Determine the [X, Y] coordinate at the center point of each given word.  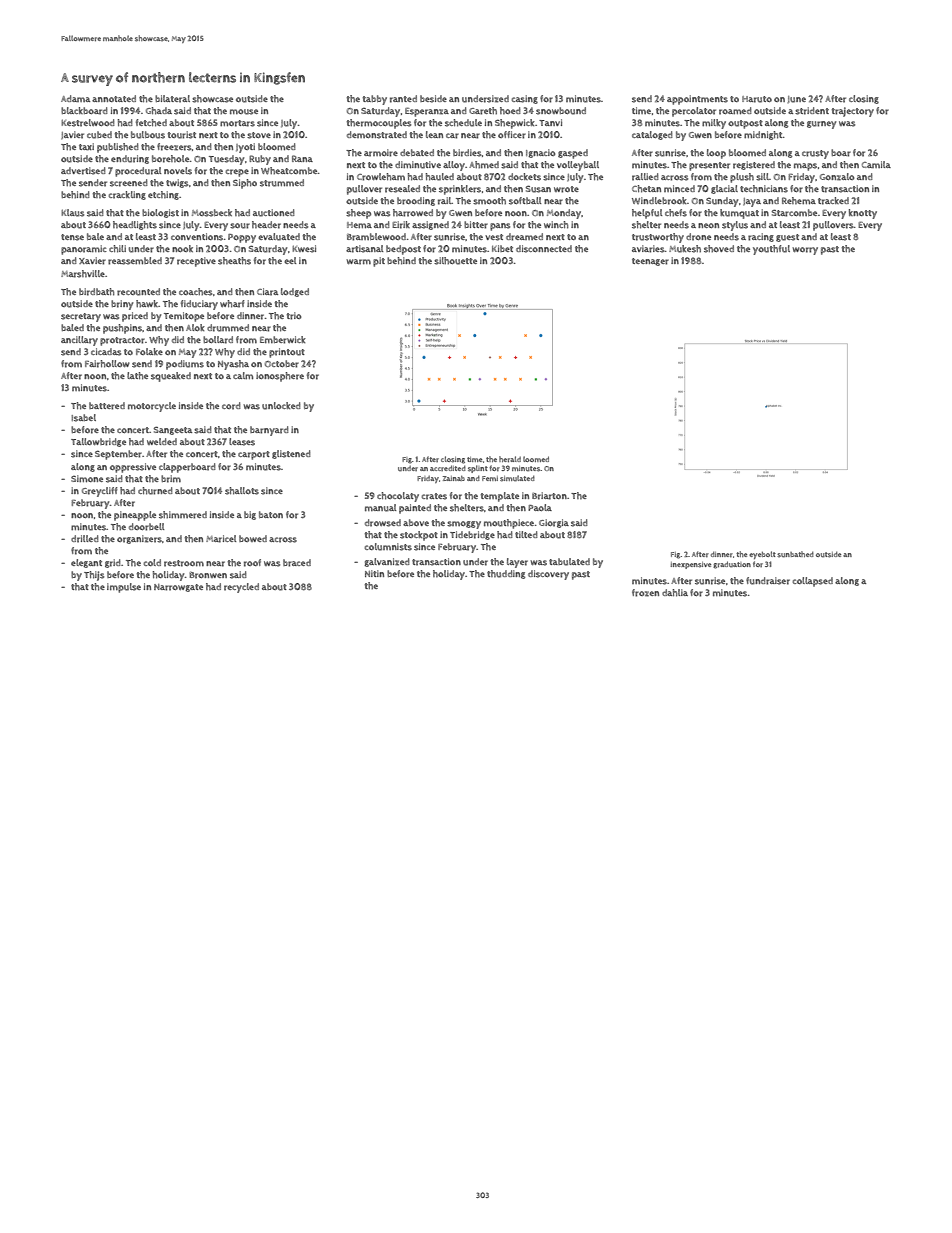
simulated [517, 478]
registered [754, 165]
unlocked [281, 406]
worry [805, 251]
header [266, 225]
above [416, 522]
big [250, 515]
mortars [237, 123]
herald [510, 459]
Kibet [502, 248]
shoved [719, 249]
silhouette [455, 261]
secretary [81, 317]
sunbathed [795, 554]
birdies [467, 153]
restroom [184, 563]
